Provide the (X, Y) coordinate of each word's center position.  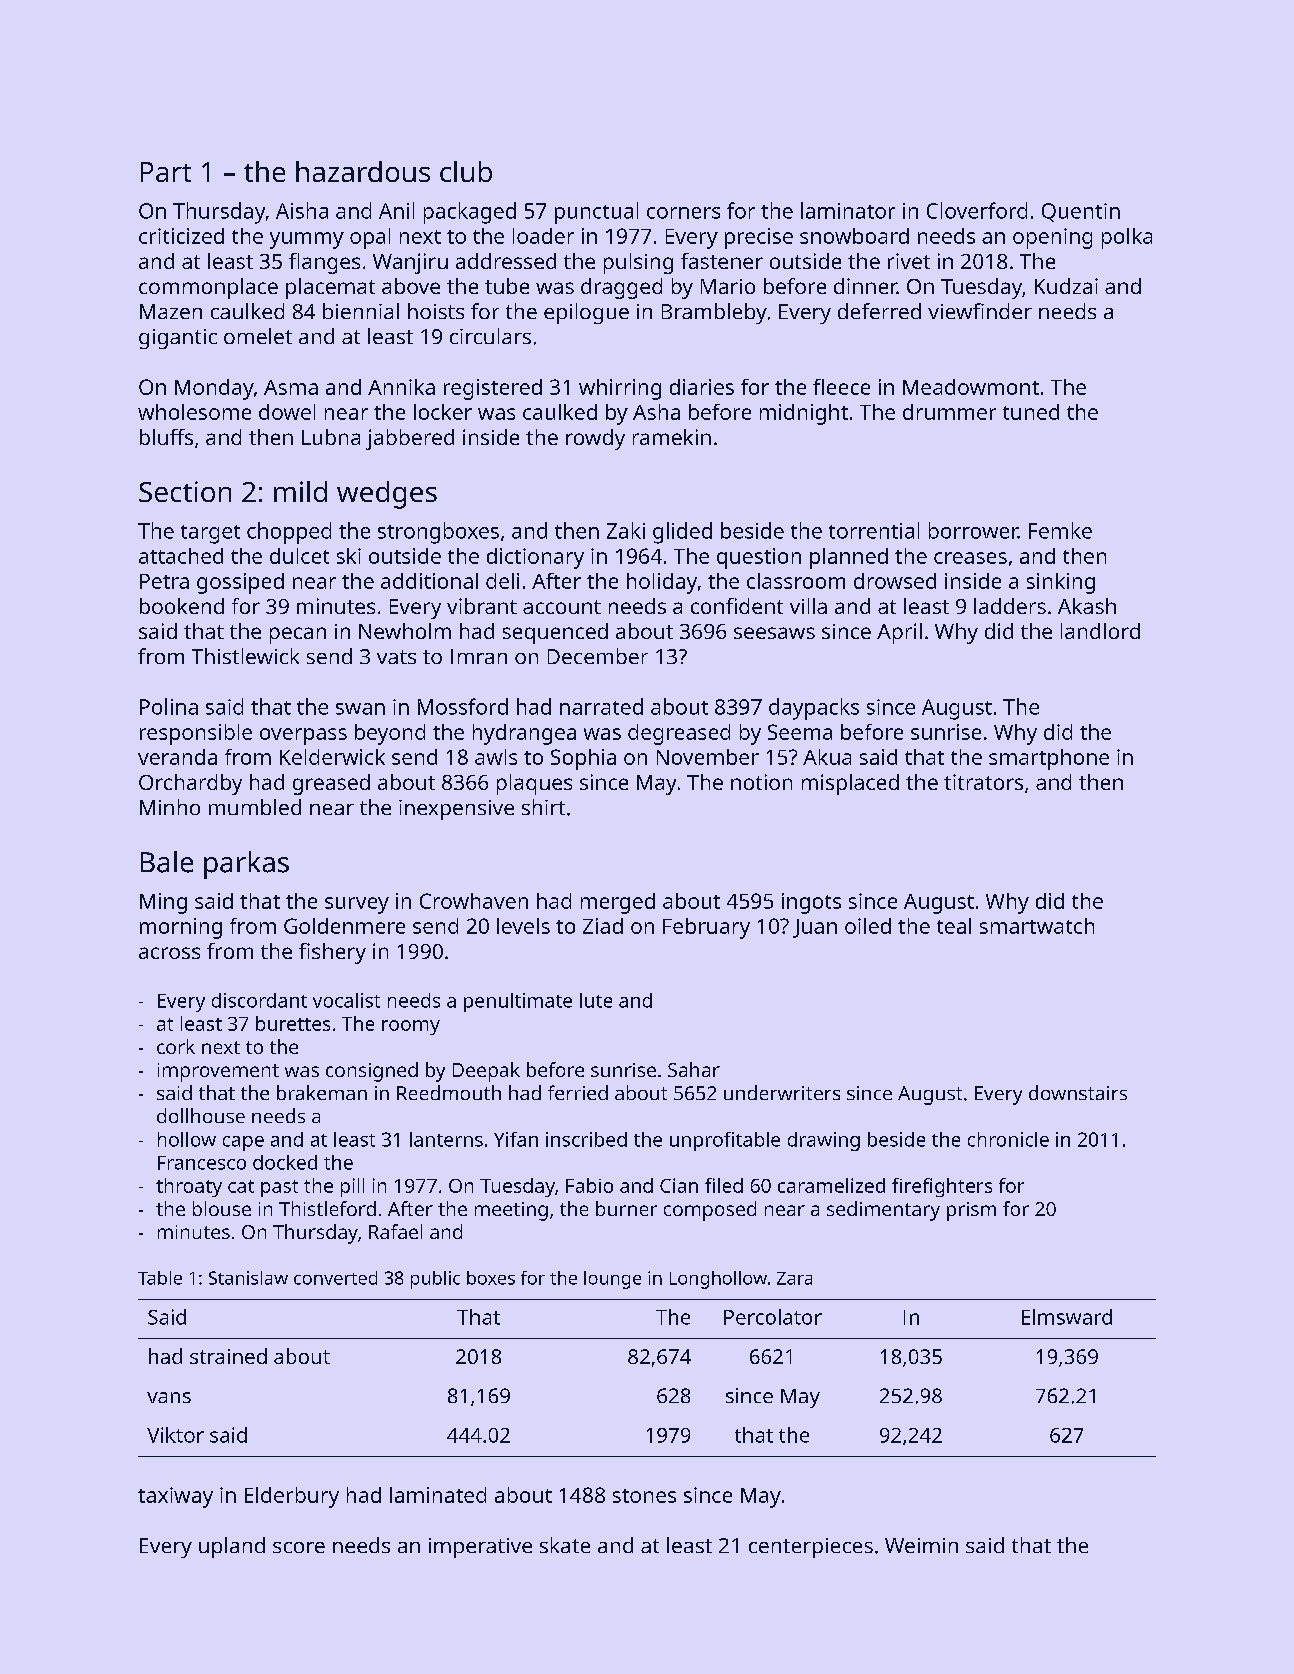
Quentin (1081, 212)
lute (596, 1000)
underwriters (782, 1092)
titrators (983, 782)
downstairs (1078, 1092)
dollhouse (201, 1115)
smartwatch (1037, 926)
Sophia (583, 759)
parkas (246, 865)
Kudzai (1066, 286)
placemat (330, 288)
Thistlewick (245, 656)
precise (759, 238)
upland (232, 1547)
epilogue (586, 313)
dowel (287, 412)
